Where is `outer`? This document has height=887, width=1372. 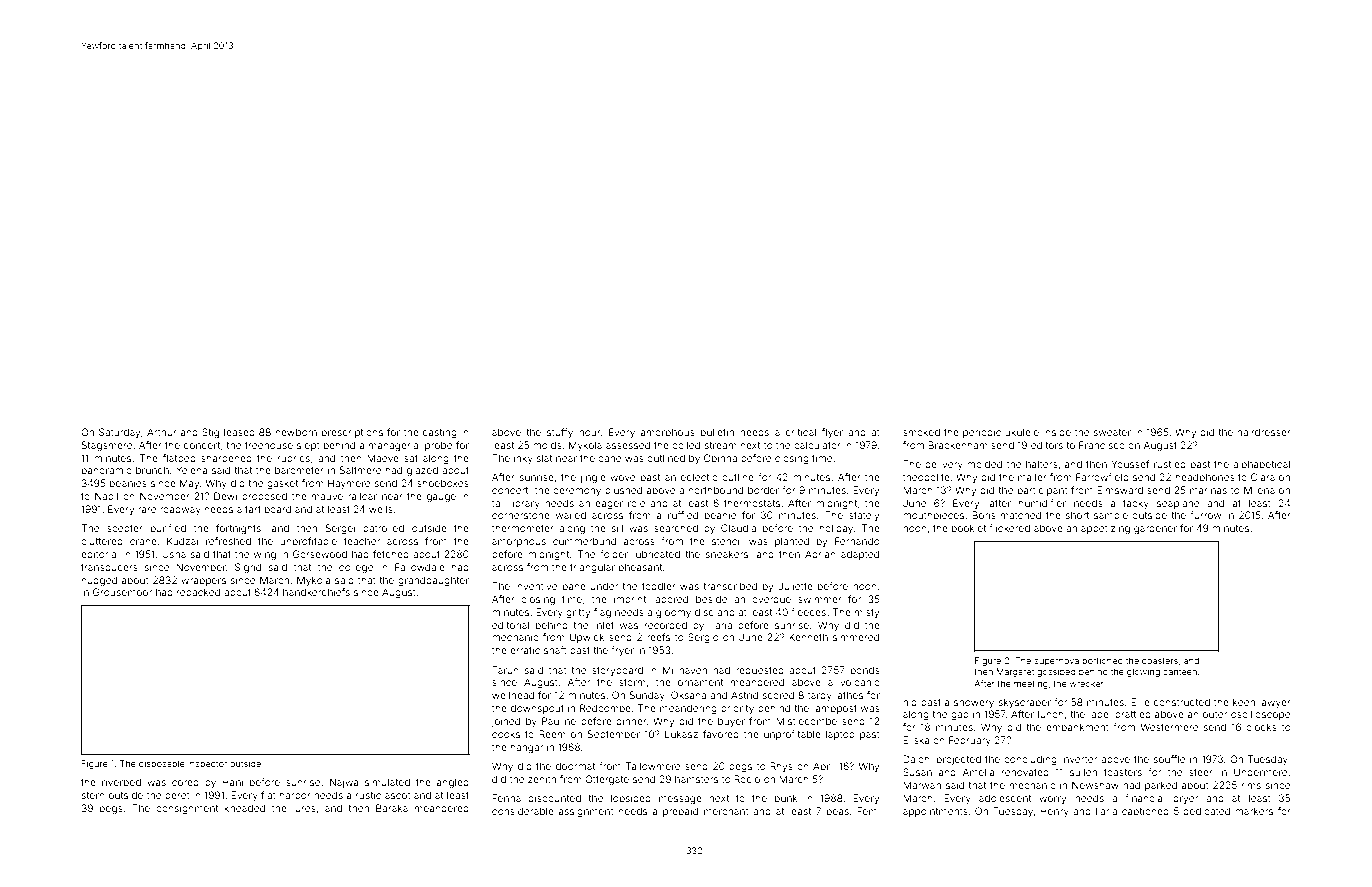
outer is located at coordinates (1215, 714).
